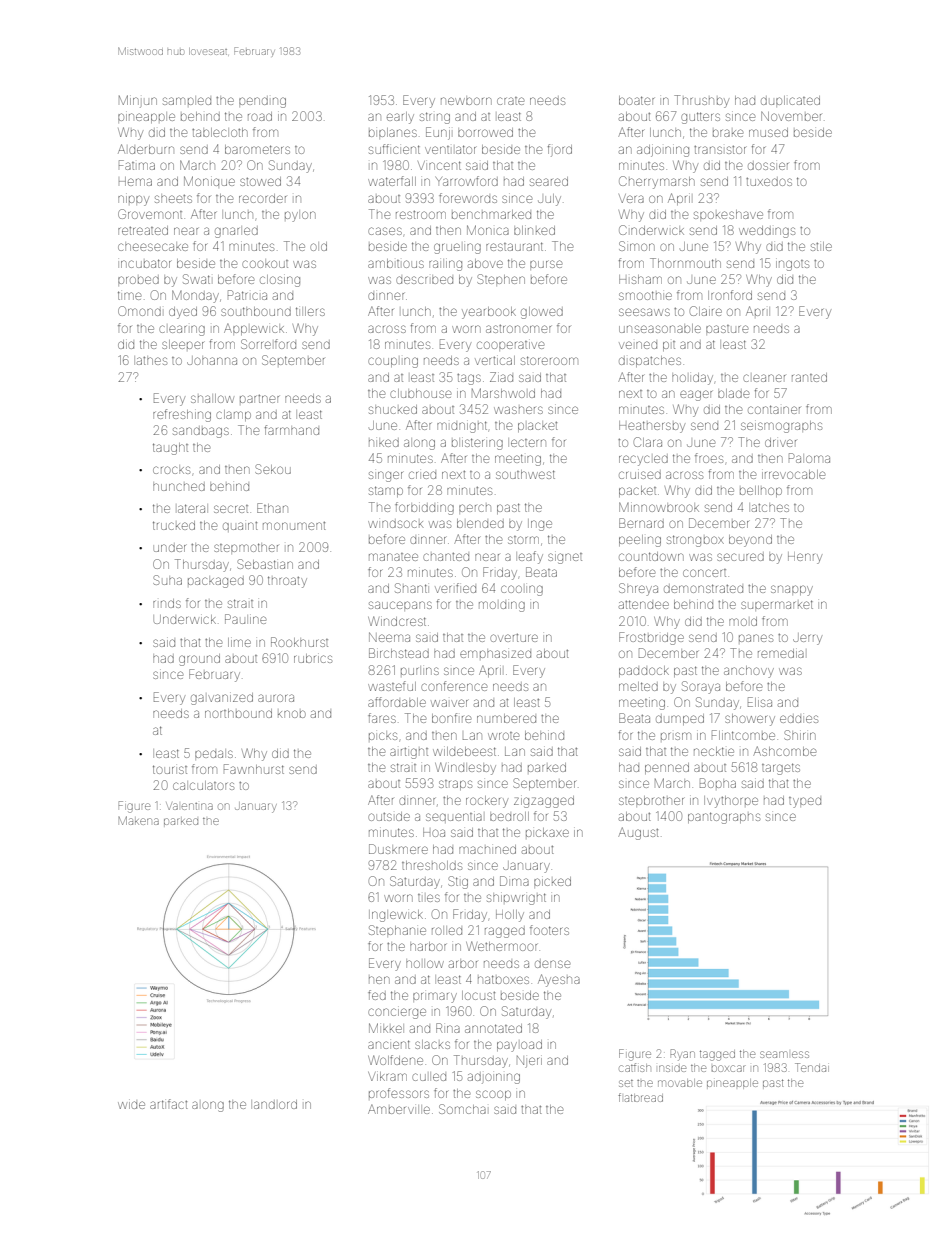  What do you see at coordinates (546, 264) in the page?
I see `purse` at bounding box center [546, 264].
